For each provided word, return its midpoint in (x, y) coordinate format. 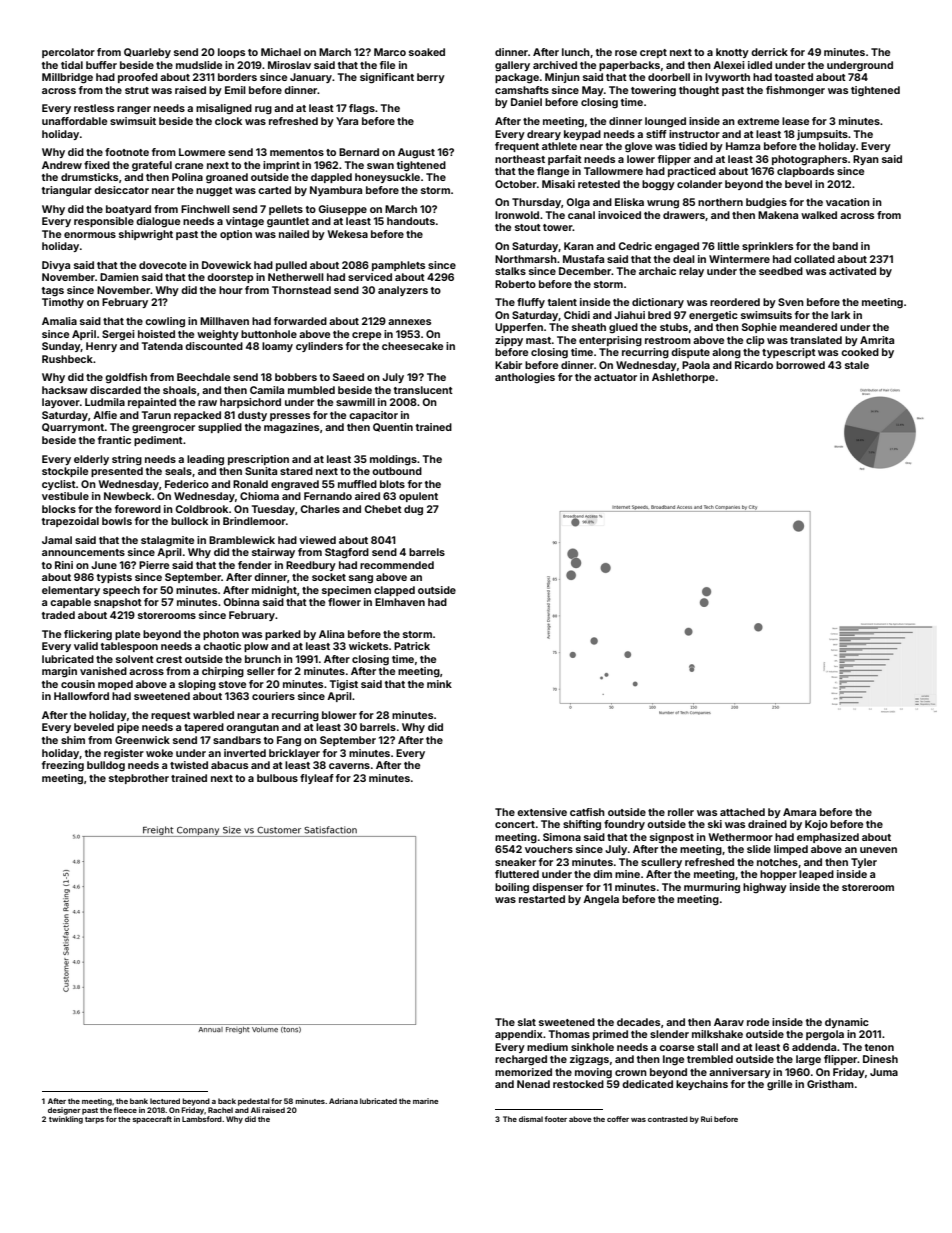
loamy (277, 347)
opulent (418, 497)
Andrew (62, 165)
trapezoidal (70, 522)
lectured (165, 1101)
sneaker (515, 862)
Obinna (241, 602)
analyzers (403, 291)
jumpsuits (822, 135)
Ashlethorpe (683, 378)
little (728, 246)
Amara (799, 812)
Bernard (359, 152)
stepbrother (139, 779)
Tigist (344, 685)
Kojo (816, 825)
